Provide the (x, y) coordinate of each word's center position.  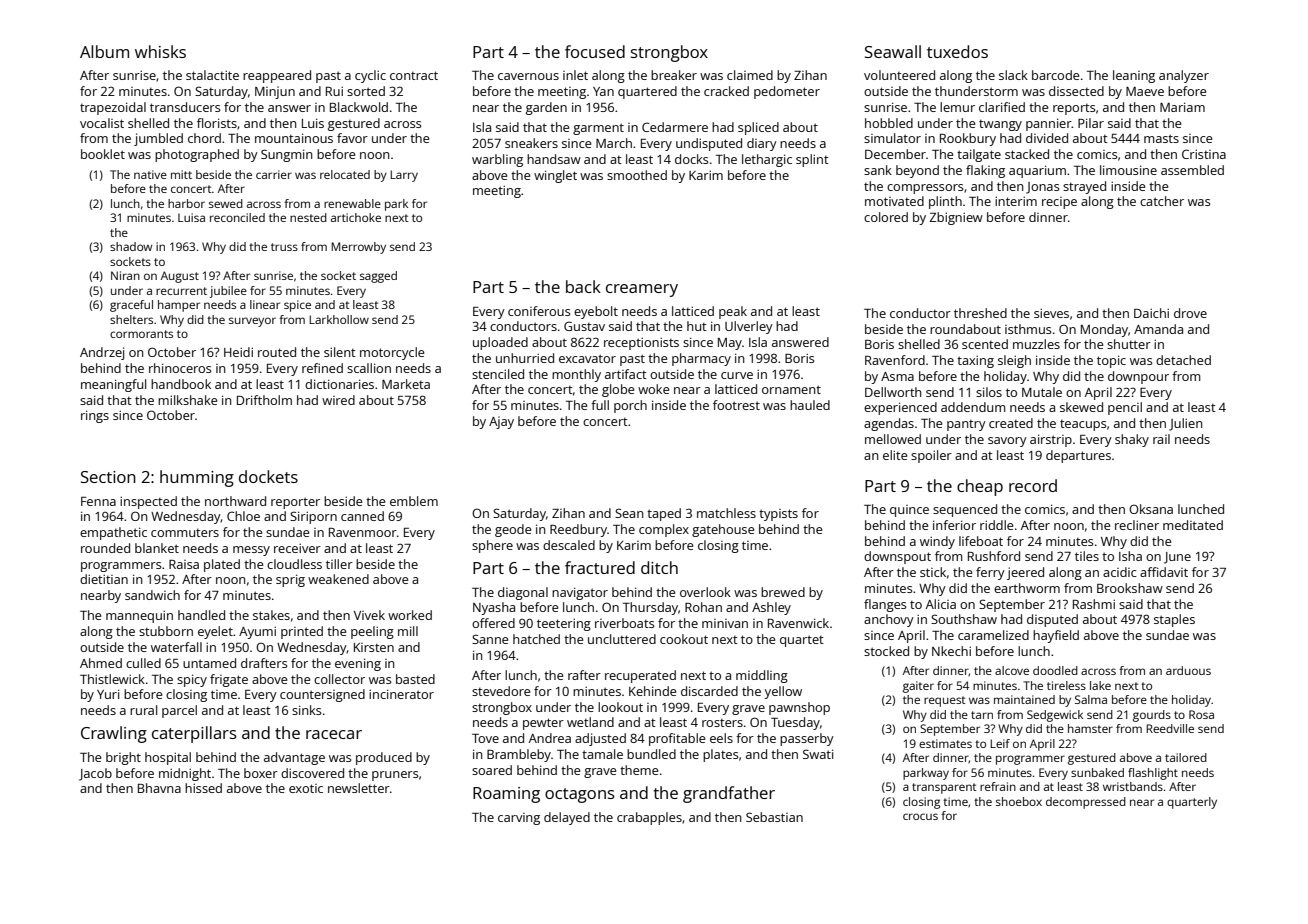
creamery (642, 290)
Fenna (98, 501)
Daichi (1151, 313)
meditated (1193, 525)
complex (664, 530)
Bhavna (159, 788)
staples (1174, 620)
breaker (674, 75)
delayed (567, 818)
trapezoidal (113, 108)
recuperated (640, 676)
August (180, 277)
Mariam (1182, 107)
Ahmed (101, 663)
